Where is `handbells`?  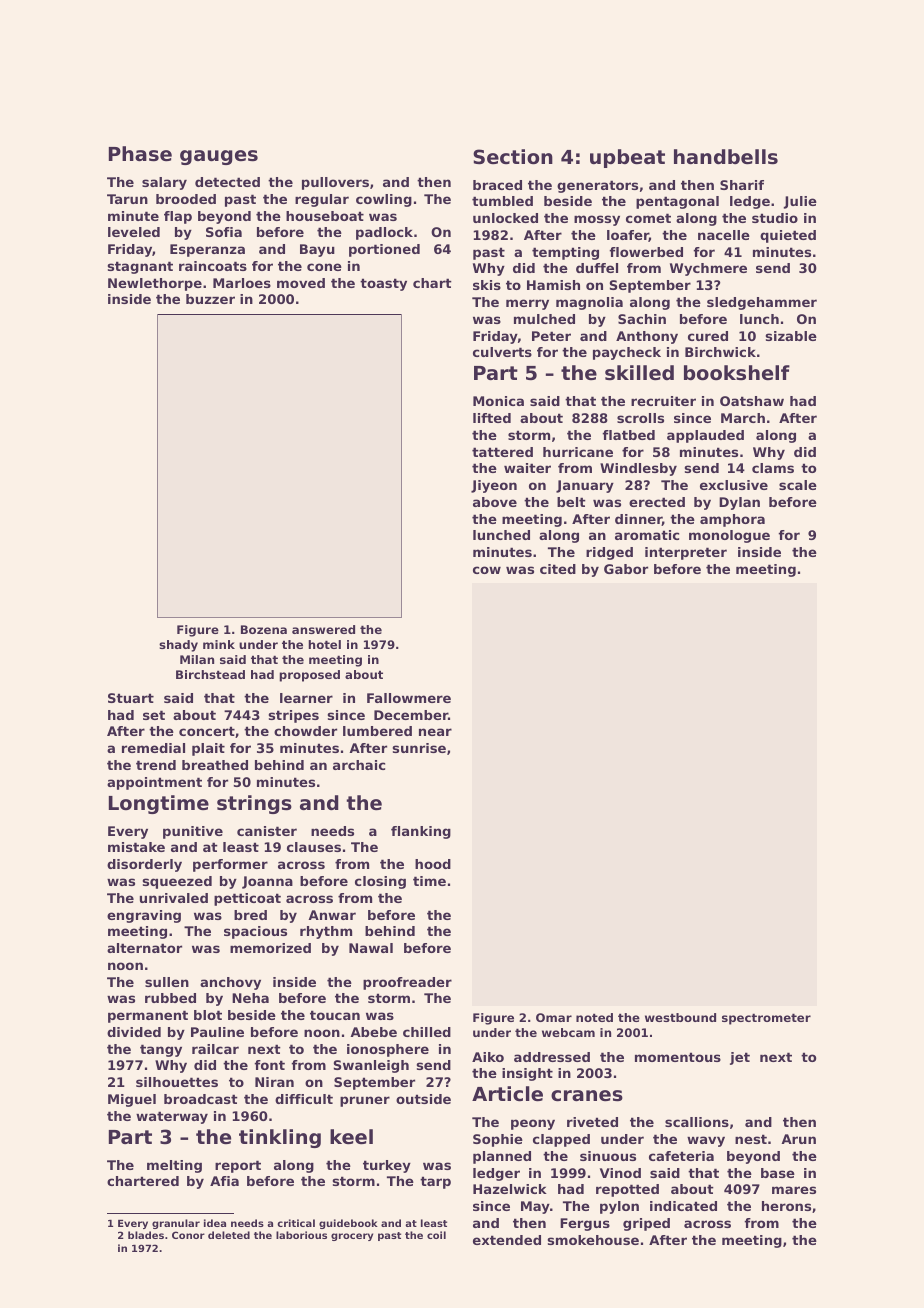
handbells is located at coordinates (726, 157).
